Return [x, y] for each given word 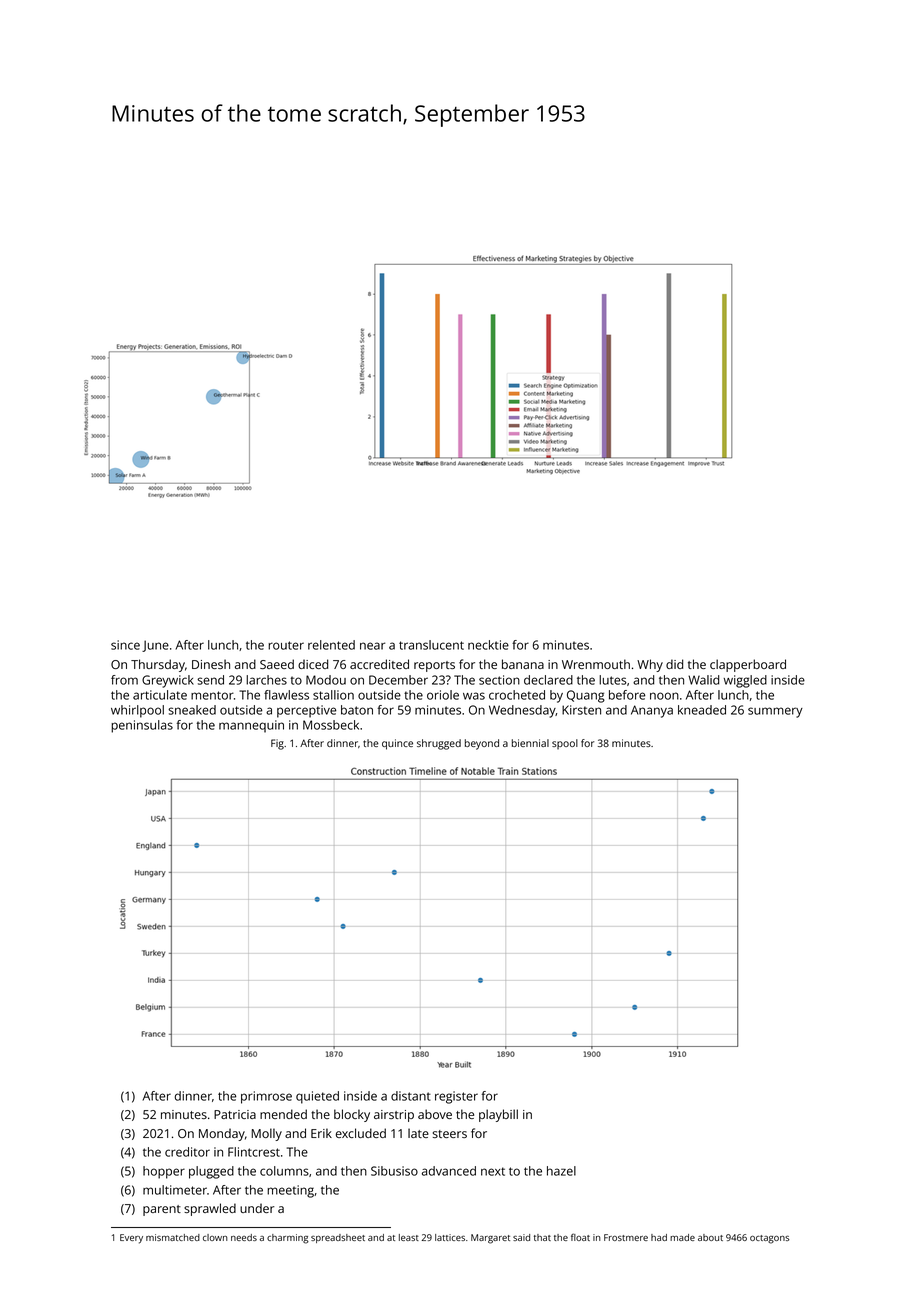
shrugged [439, 744]
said [521, 1237]
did [674, 664]
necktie [488, 645]
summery [775, 712]
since [125, 645]
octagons [769, 1239]
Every [131, 1239]
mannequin [251, 726]
